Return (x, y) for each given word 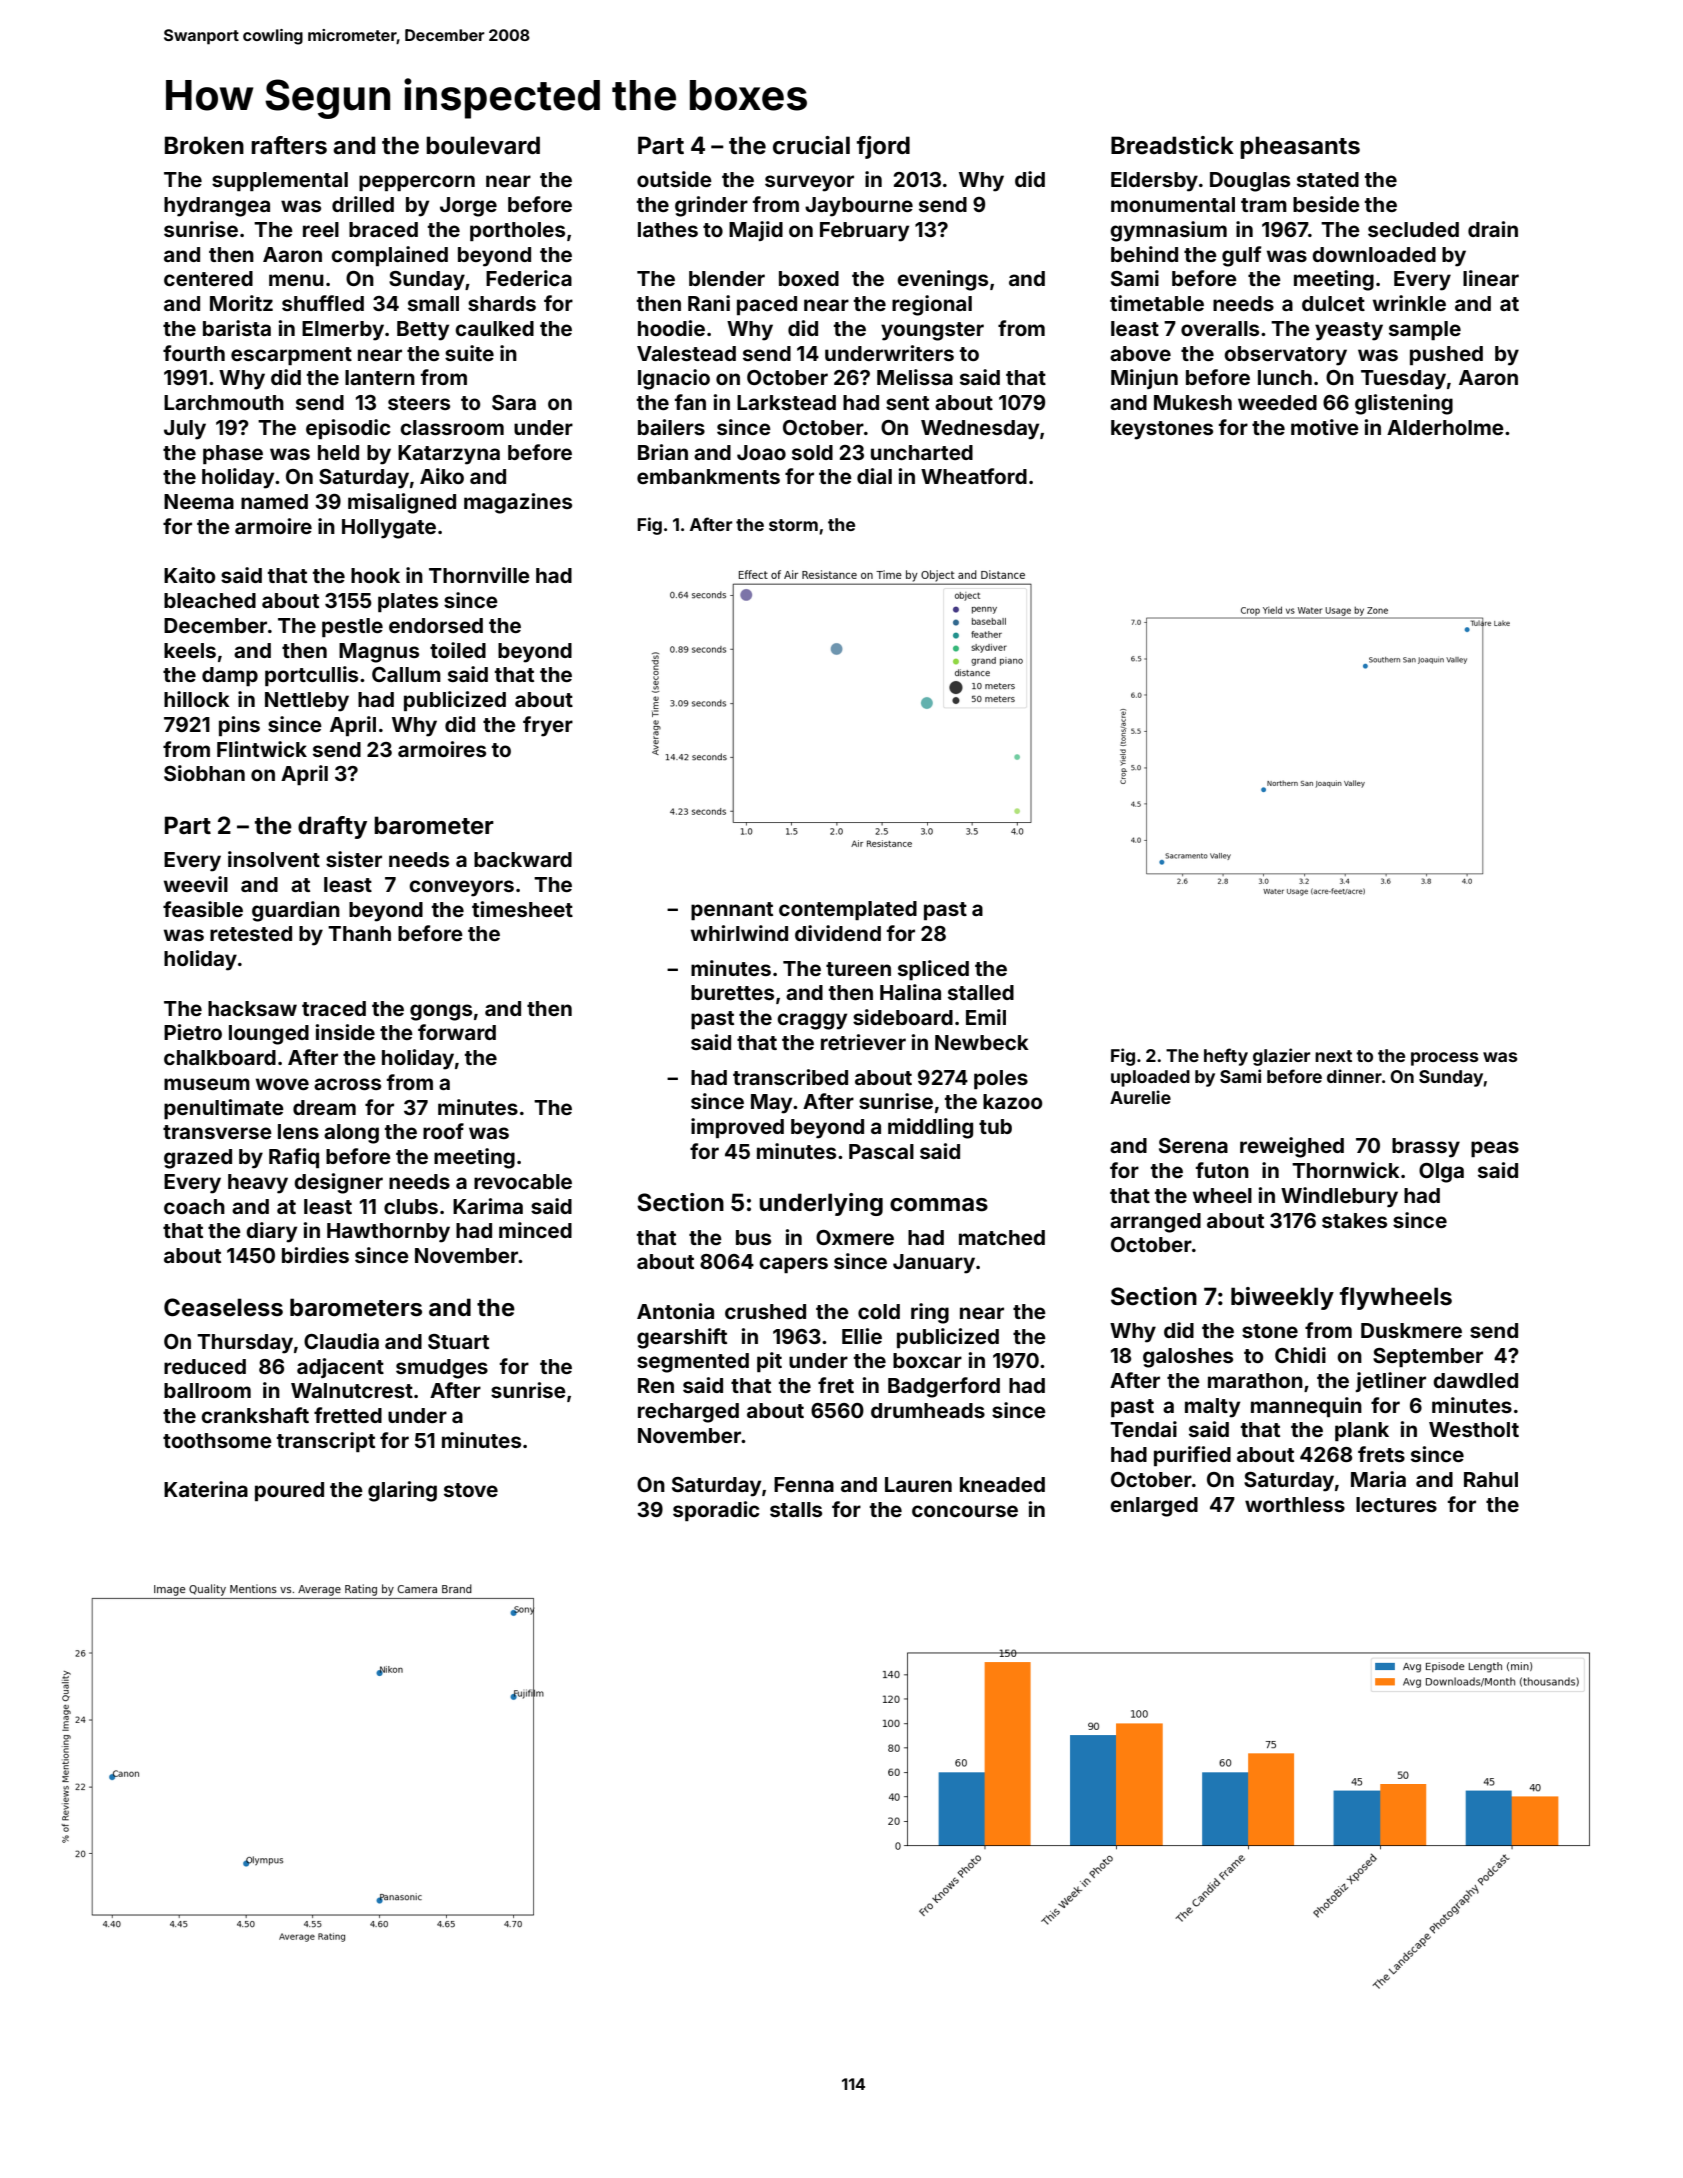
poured (289, 1491)
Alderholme (1445, 427)
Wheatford (974, 476)
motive (1325, 427)
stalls (796, 1509)
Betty (423, 331)
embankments (708, 476)
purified (1192, 1456)
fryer (548, 726)
